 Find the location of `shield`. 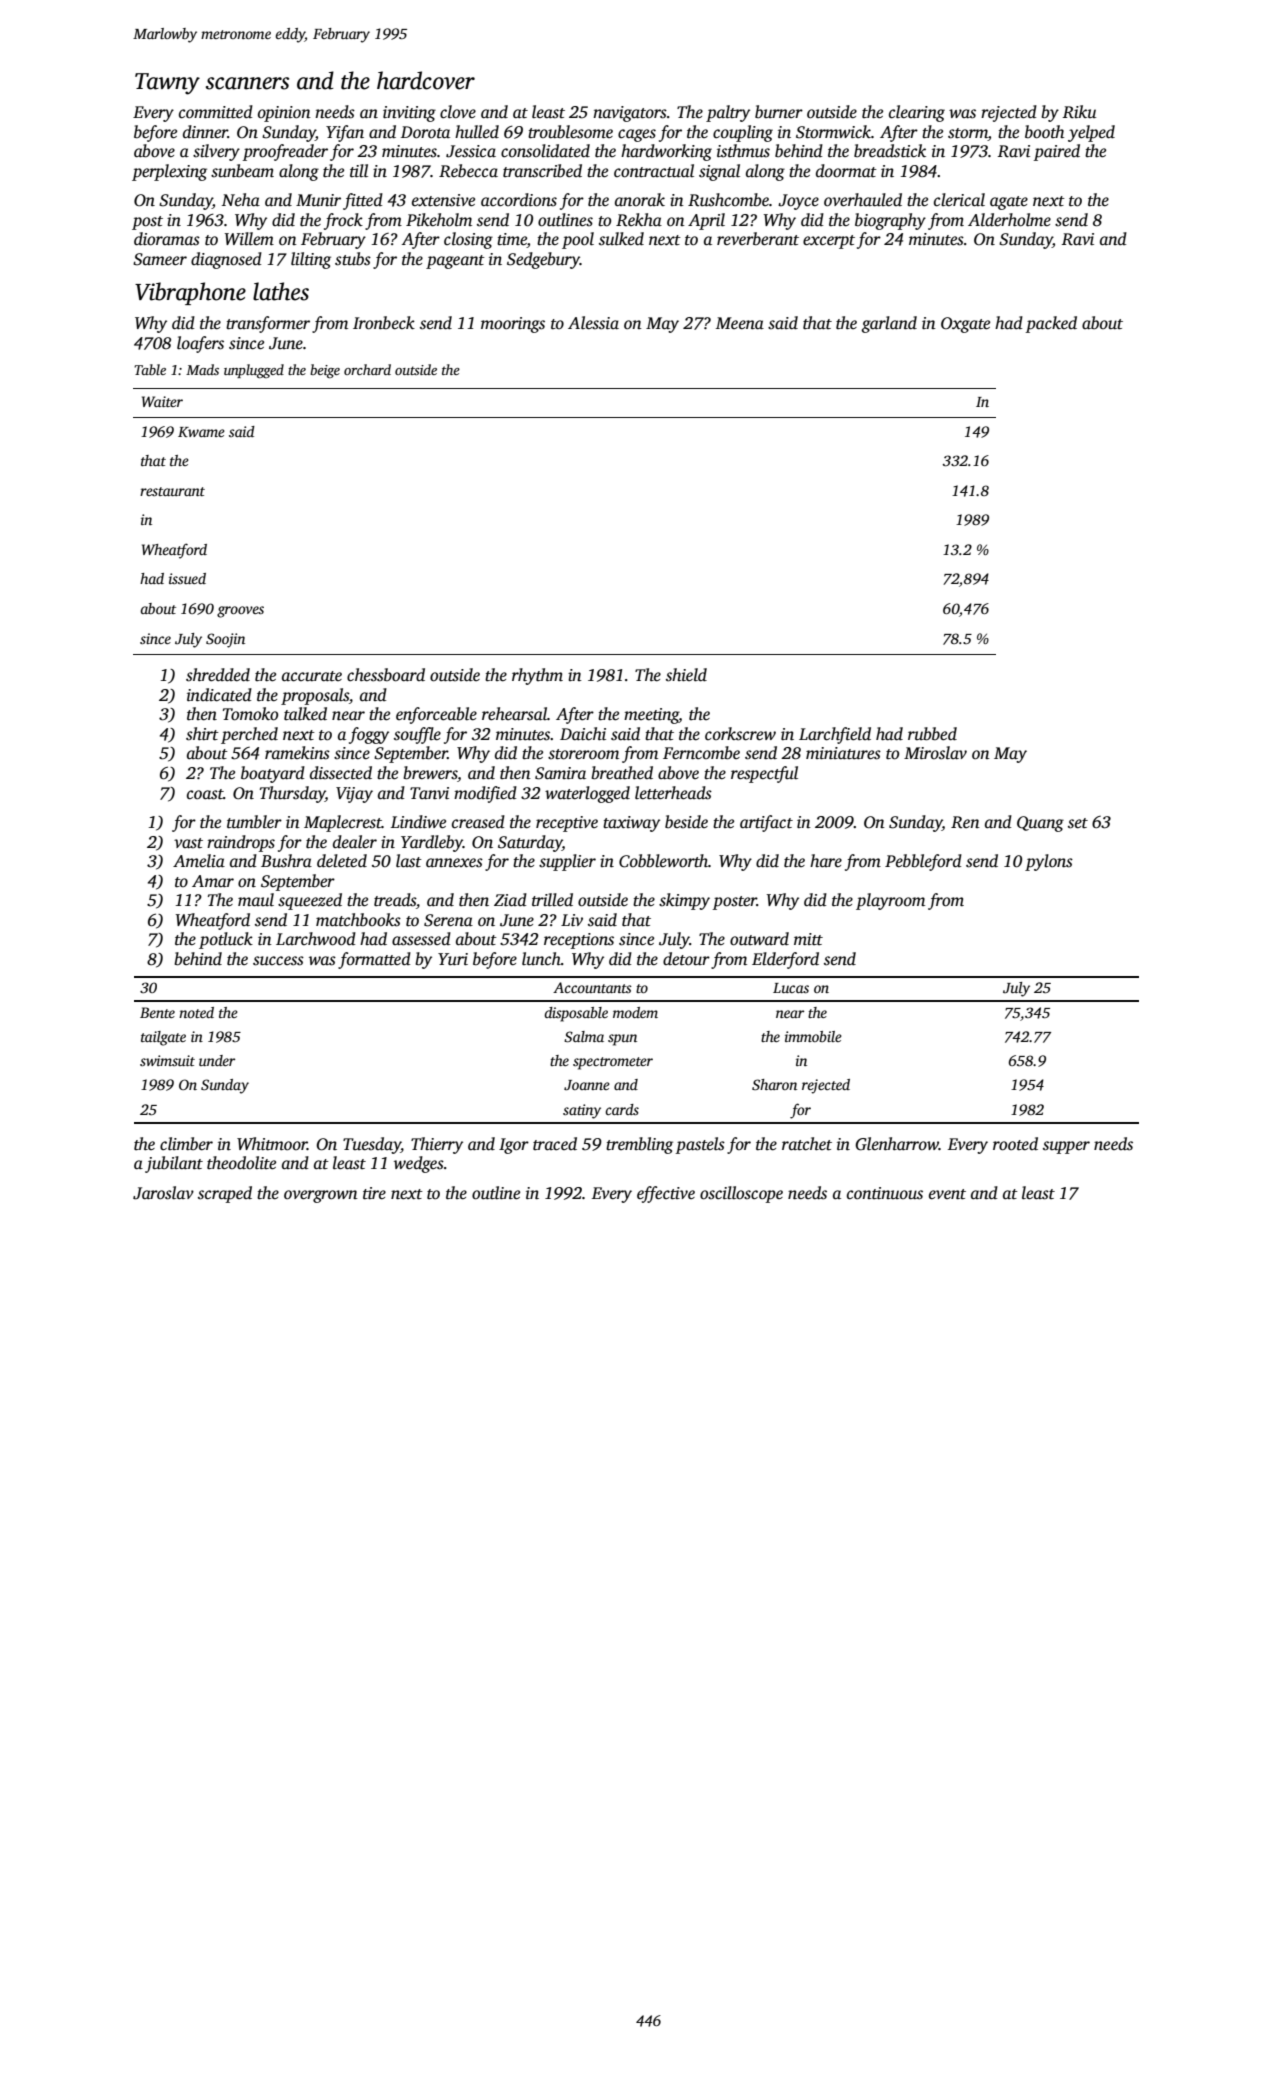

shield is located at coordinates (686, 675).
